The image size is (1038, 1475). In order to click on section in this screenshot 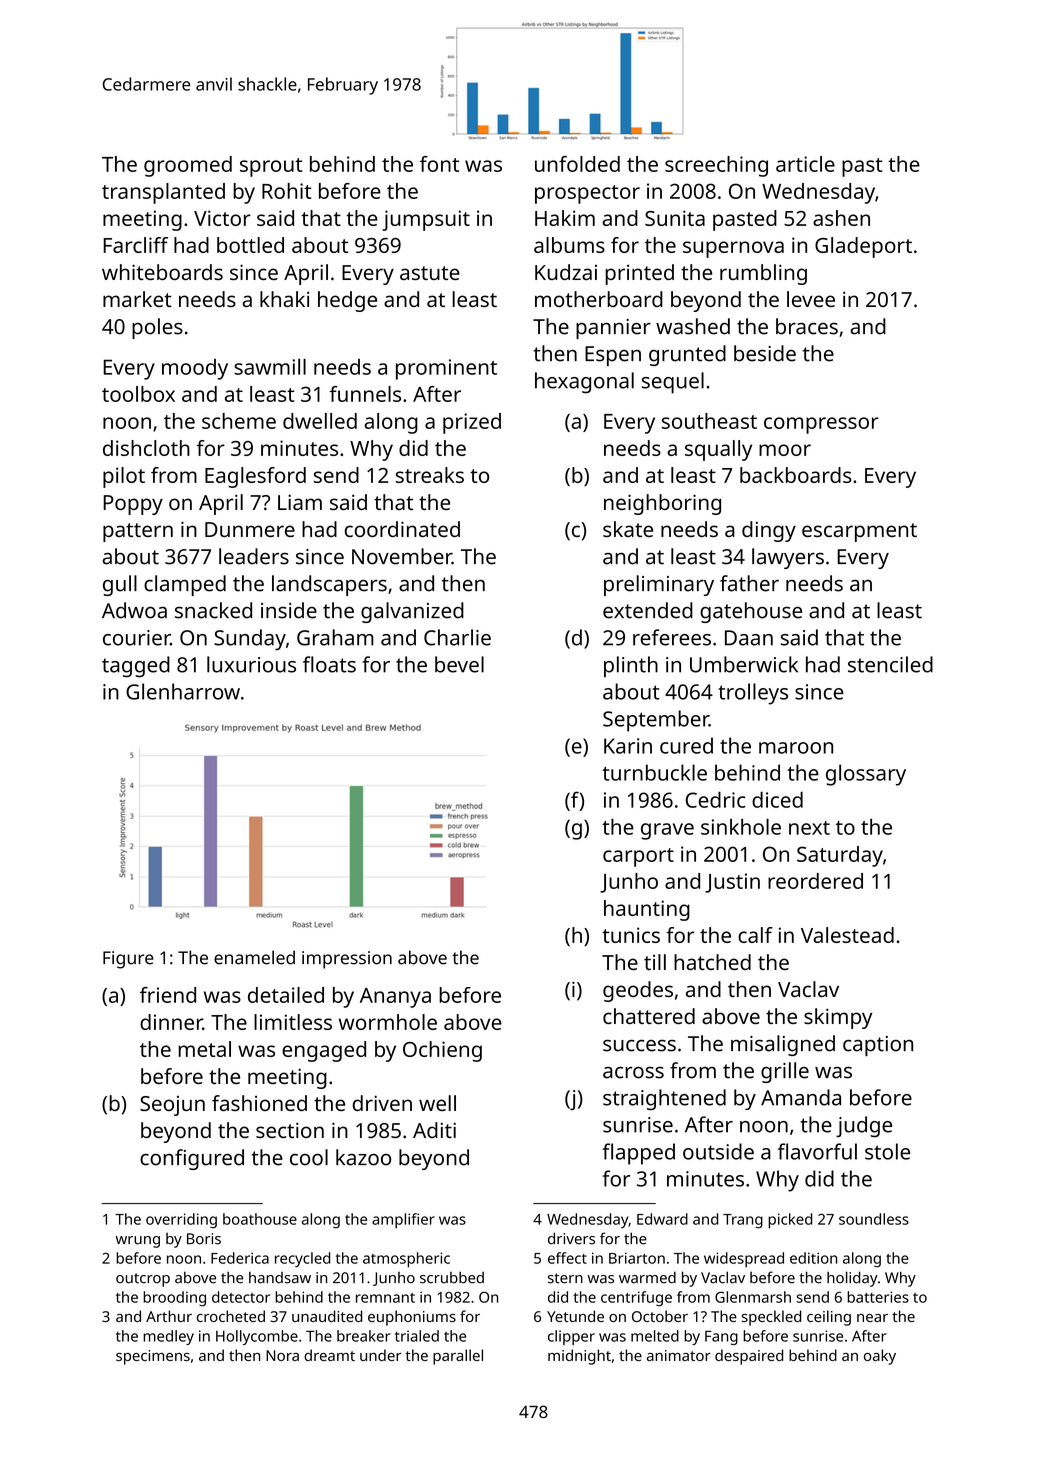, I will do `click(290, 1130)`.
